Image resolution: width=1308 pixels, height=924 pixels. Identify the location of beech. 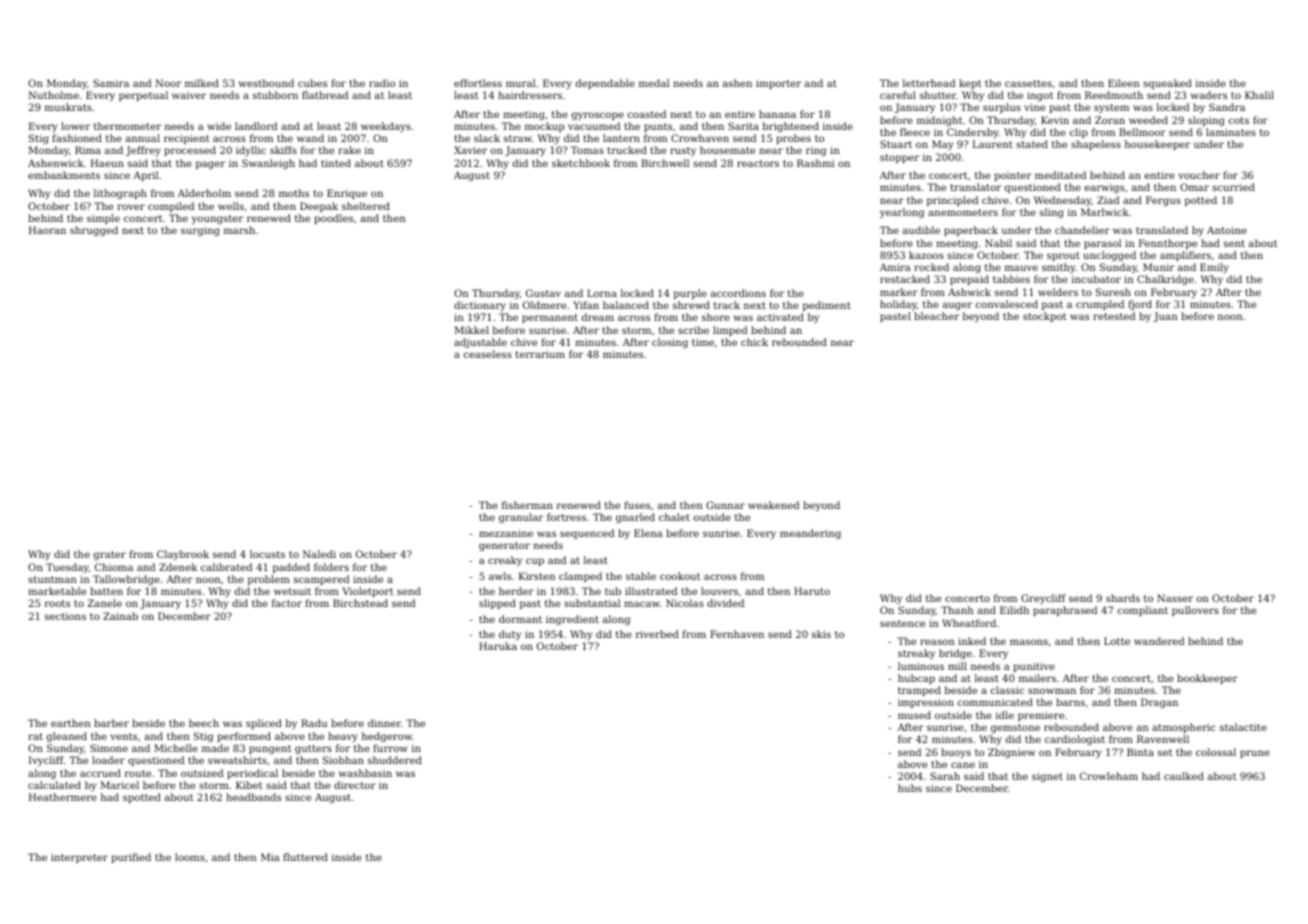
(204, 723).
